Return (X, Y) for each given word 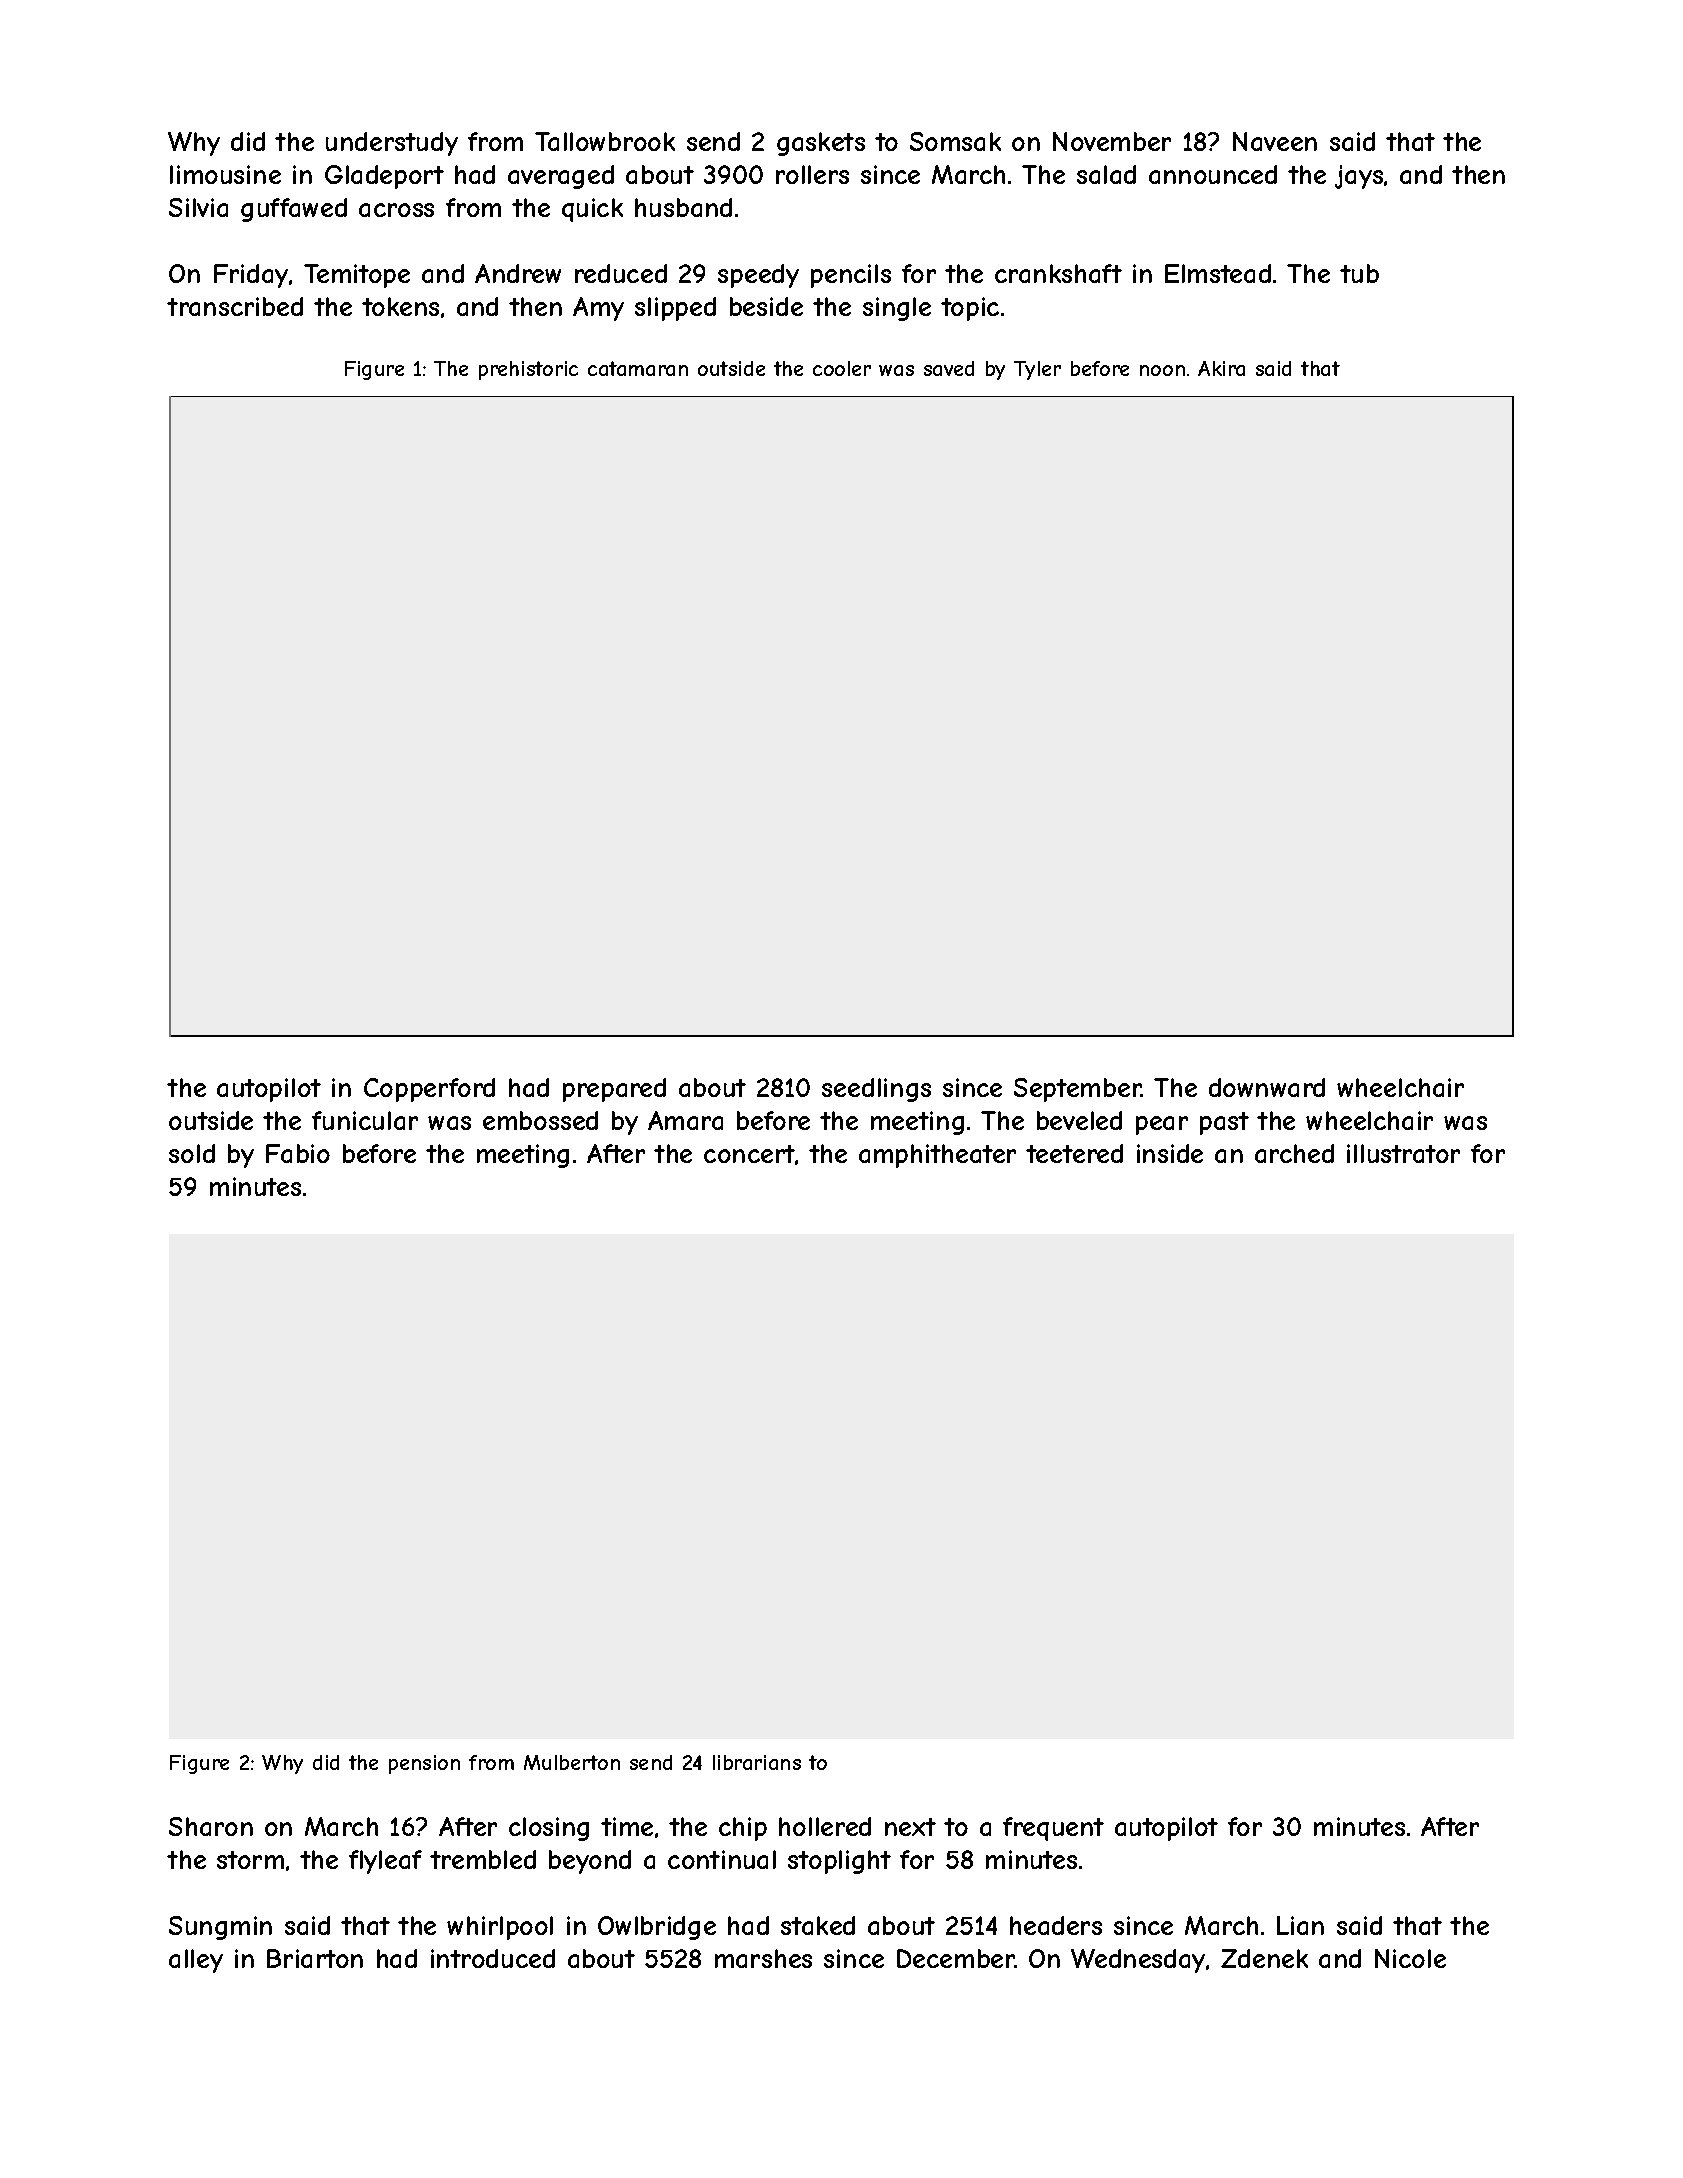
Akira (1221, 368)
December (956, 1958)
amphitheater (937, 1156)
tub (1359, 273)
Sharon (211, 1826)
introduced (493, 1958)
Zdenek (1264, 1958)
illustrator (1403, 1153)
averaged (561, 177)
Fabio (298, 1153)
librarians (757, 1762)
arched (1294, 1153)
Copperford (429, 1090)
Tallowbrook (605, 141)
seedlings (876, 1090)
